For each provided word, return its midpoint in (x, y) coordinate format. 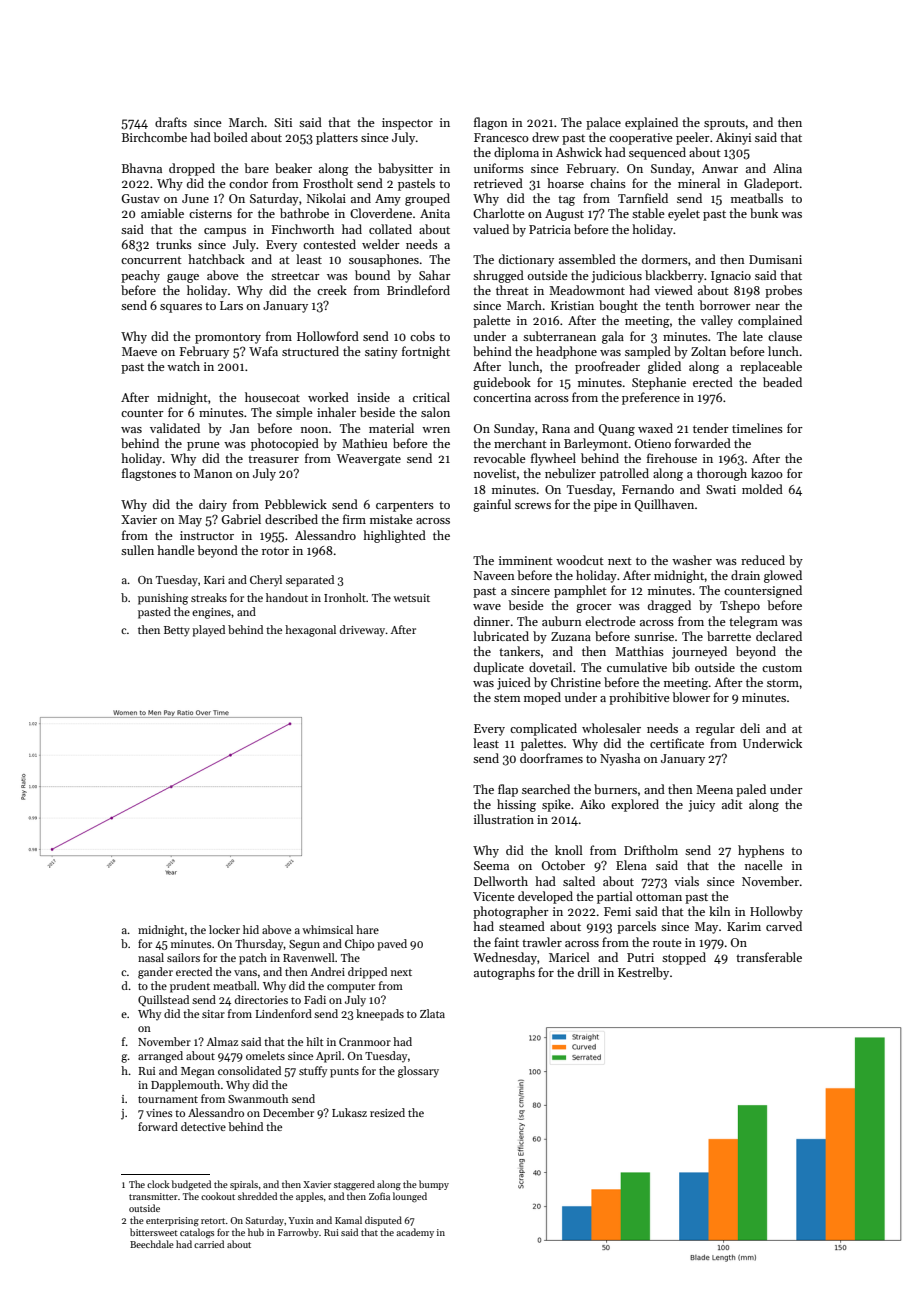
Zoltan (708, 351)
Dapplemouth (185, 1086)
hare (367, 929)
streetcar (295, 276)
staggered (354, 1185)
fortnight (426, 352)
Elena (631, 865)
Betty (177, 631)
